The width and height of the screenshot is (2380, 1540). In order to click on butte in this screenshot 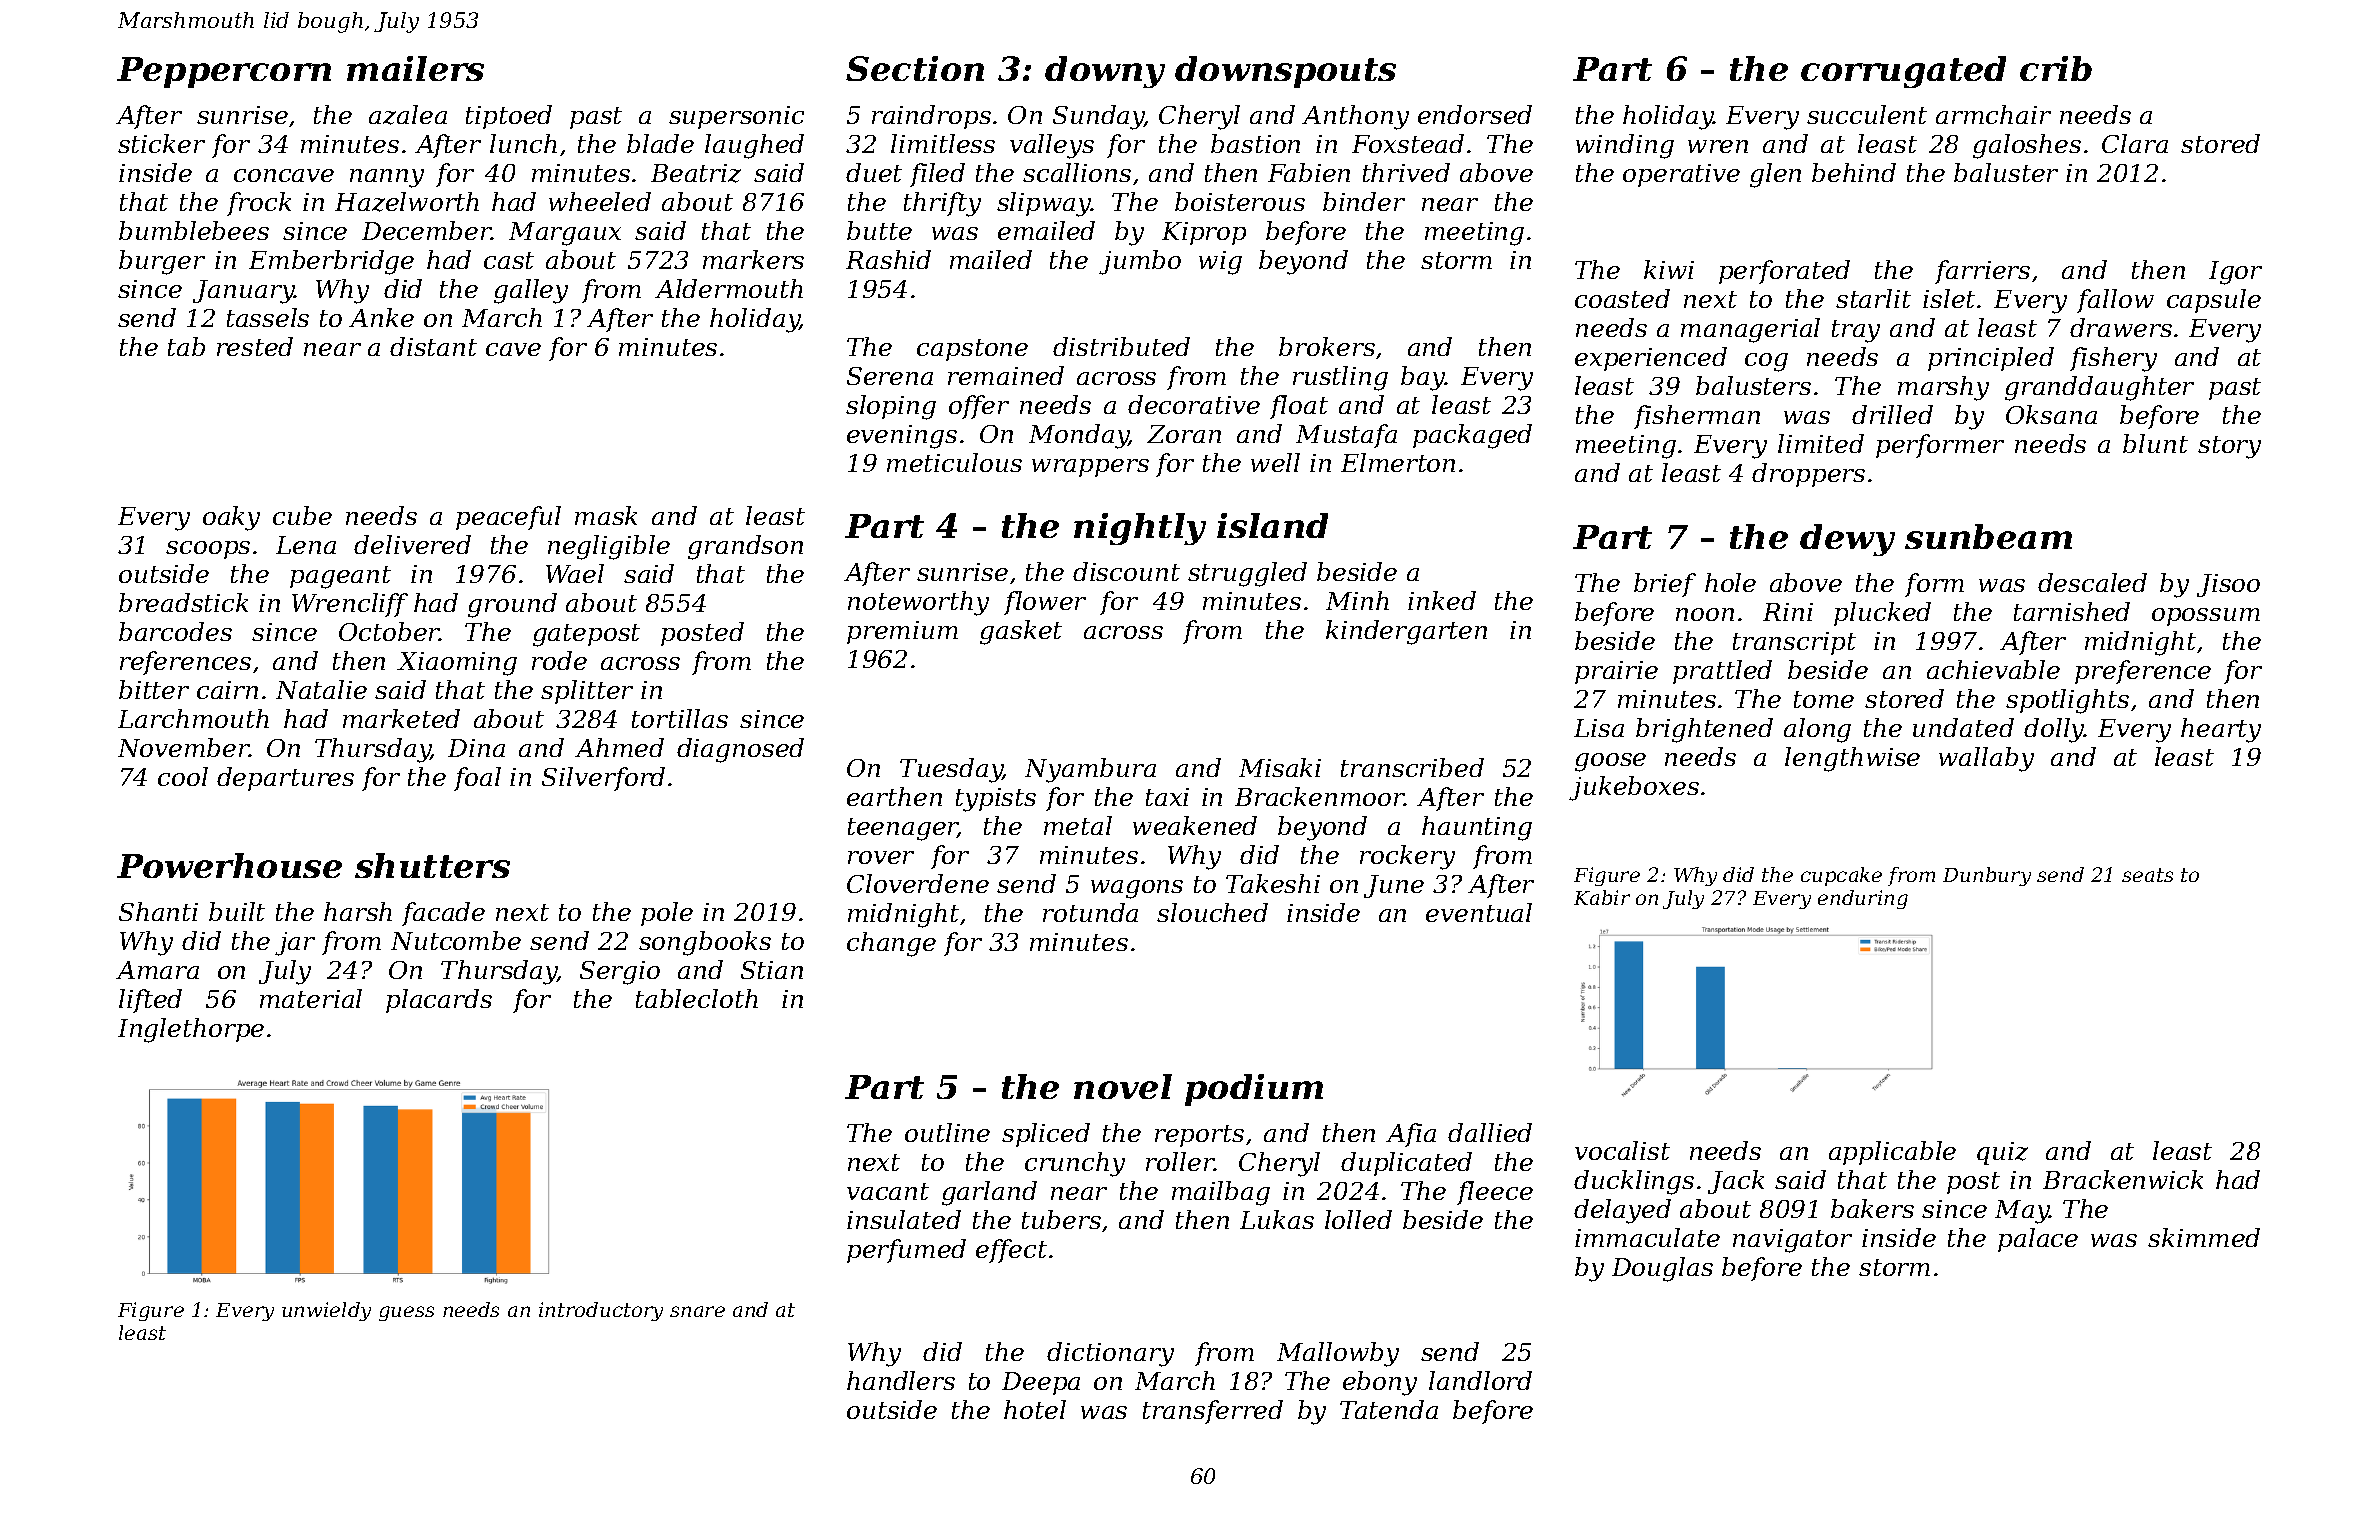, I will do `click(879, 230)`.
